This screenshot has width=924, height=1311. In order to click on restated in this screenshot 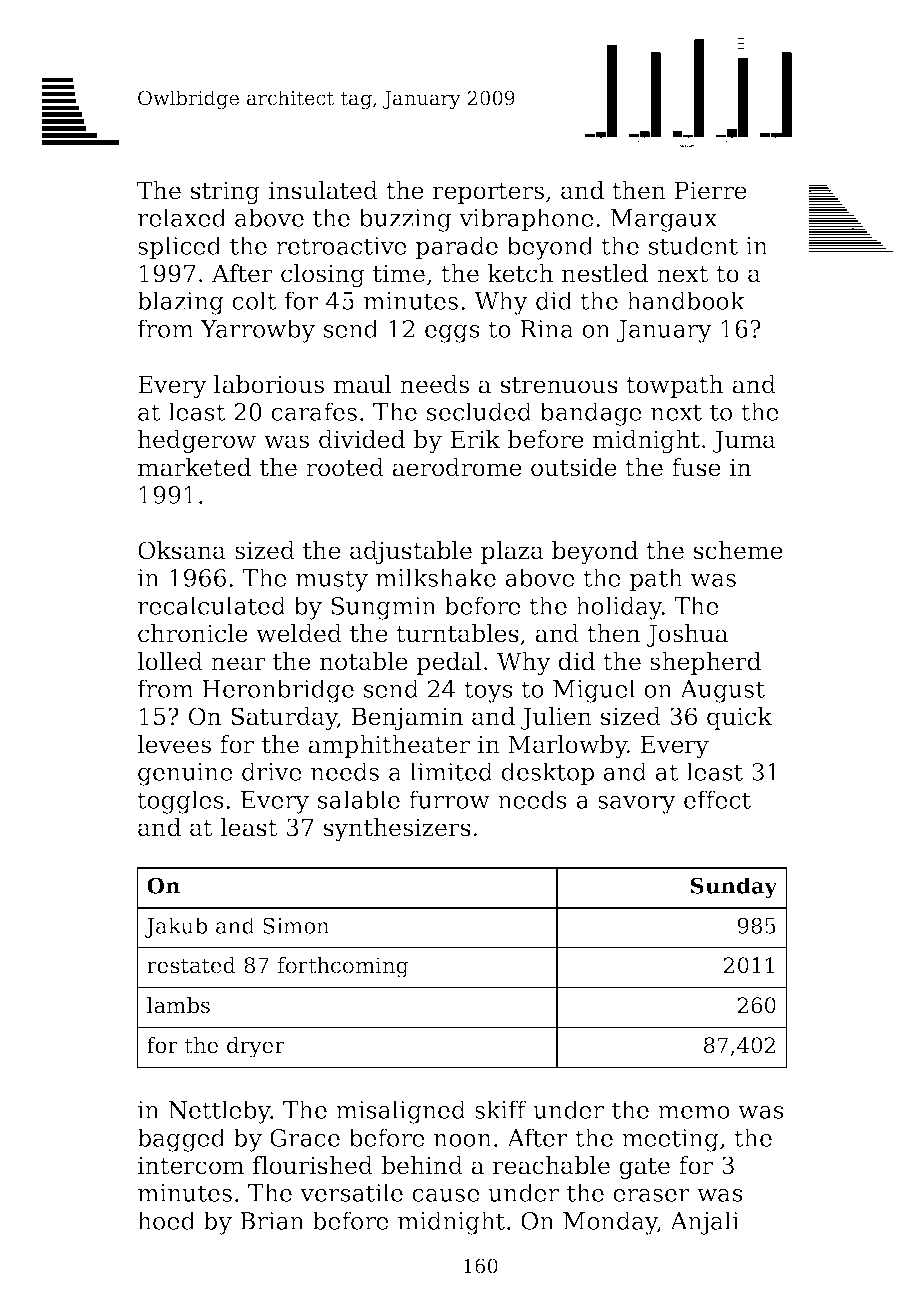, I will do `click(191, 965)`.
